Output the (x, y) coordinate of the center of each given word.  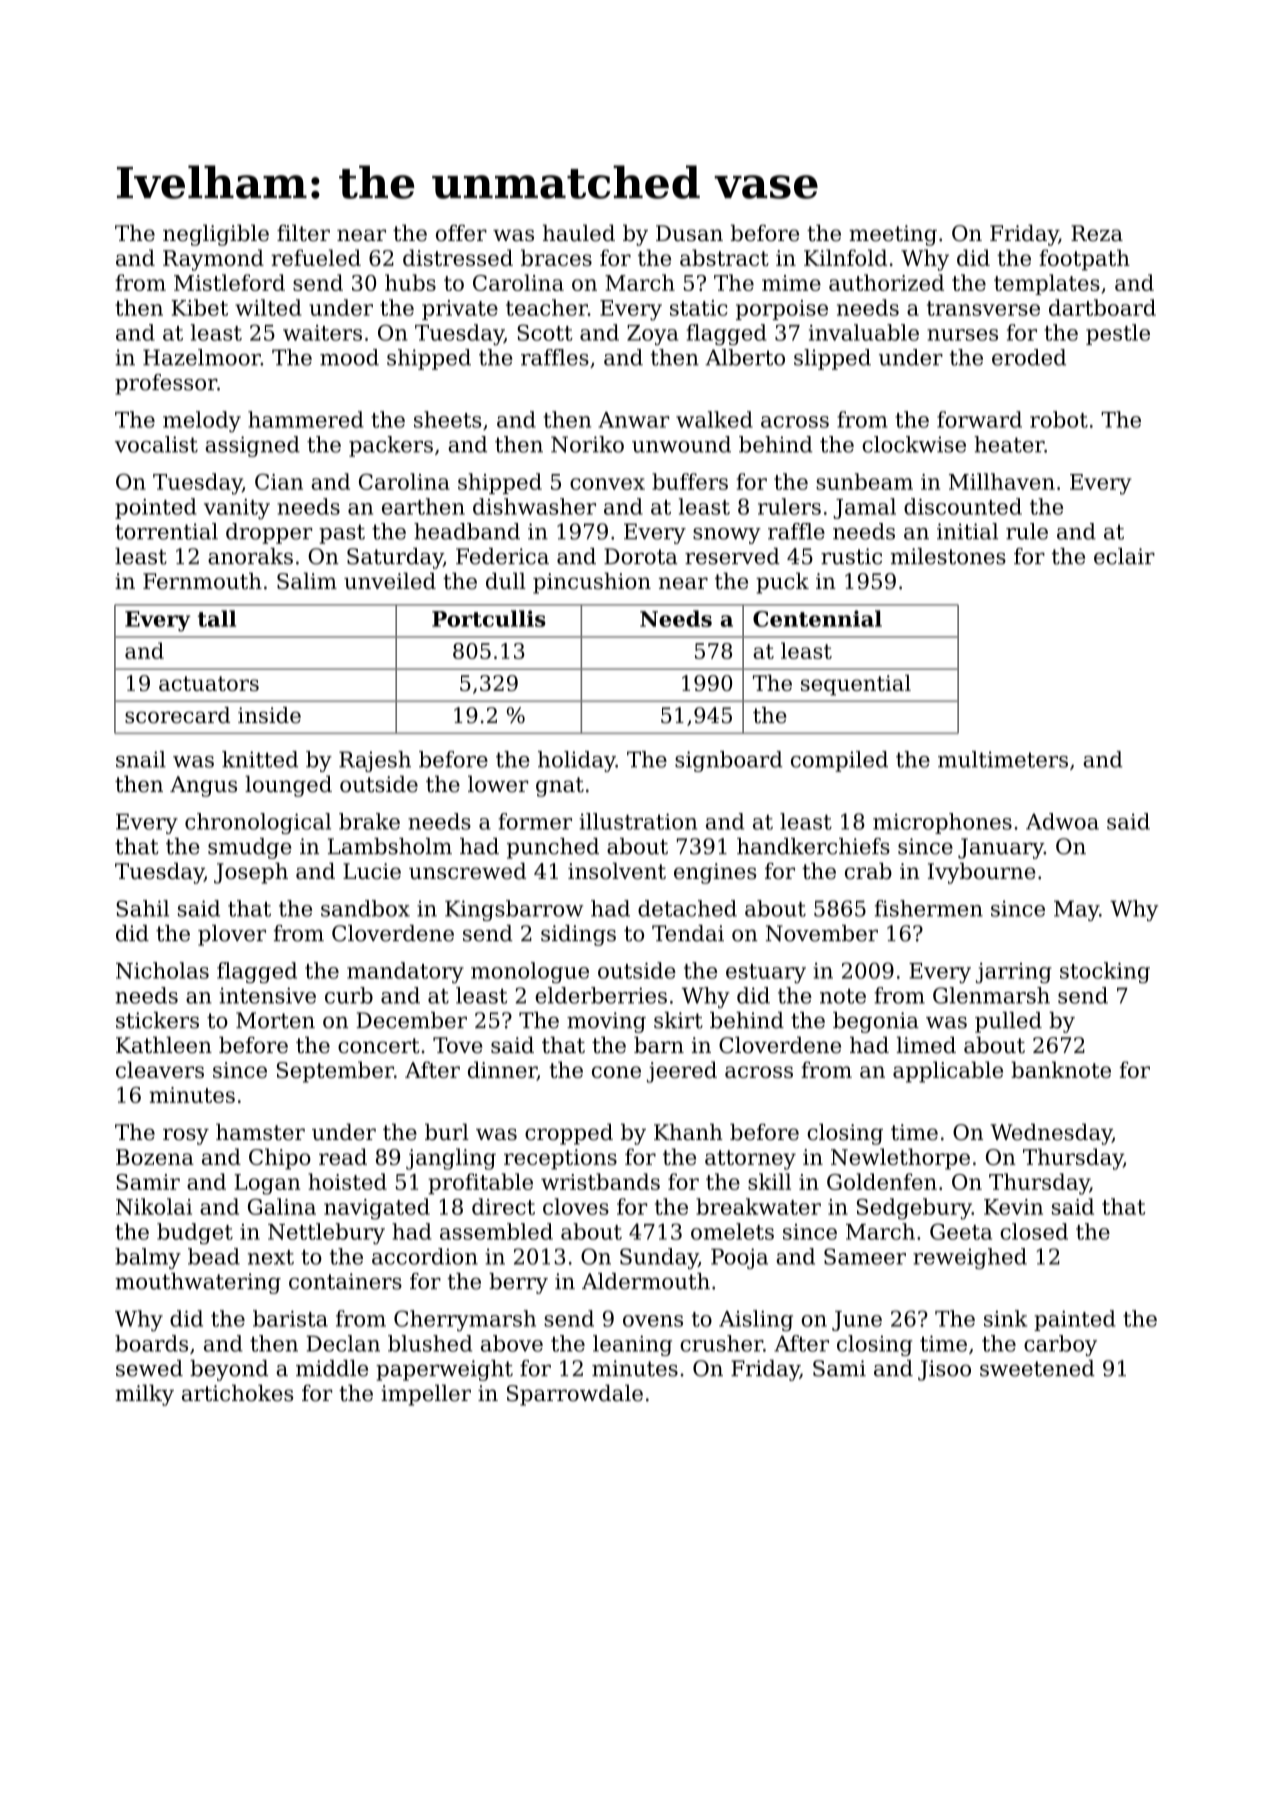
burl (447, 1132)
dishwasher (534, 506)
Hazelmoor (202, 357)
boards (151, 1343)
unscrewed (467, 871)
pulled (1008, 1022)
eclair (1124, 556)
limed (926, 1045)
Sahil (142, 908)
